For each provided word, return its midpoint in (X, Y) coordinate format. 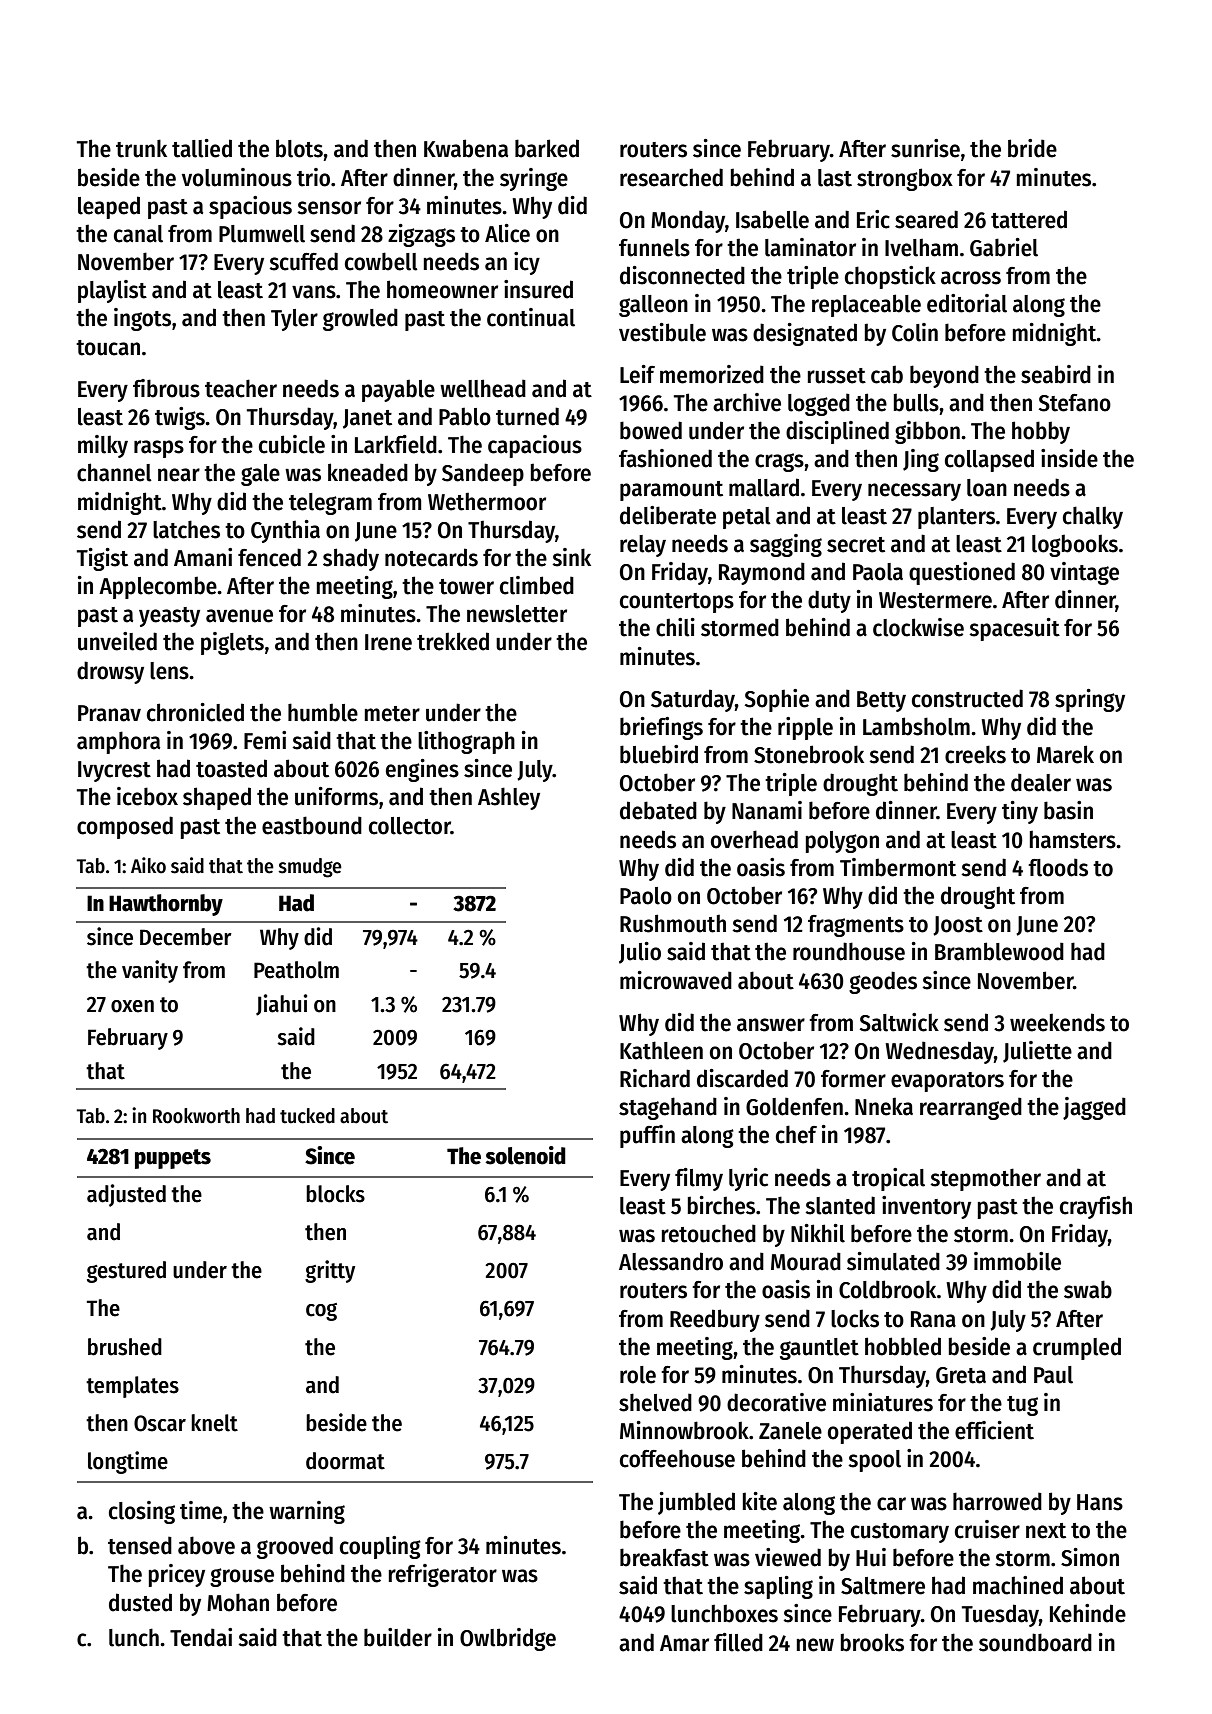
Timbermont (898, 867)
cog (321, 1312)
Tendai (201, 1637)
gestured (126, 1272)
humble (323, 712)
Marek (1065, 754)
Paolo (646, 896)
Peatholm (296, 970)
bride (1032, 148)
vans (314, 292)
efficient (994, 1430)
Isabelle (772, 219)
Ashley (509, 798)
